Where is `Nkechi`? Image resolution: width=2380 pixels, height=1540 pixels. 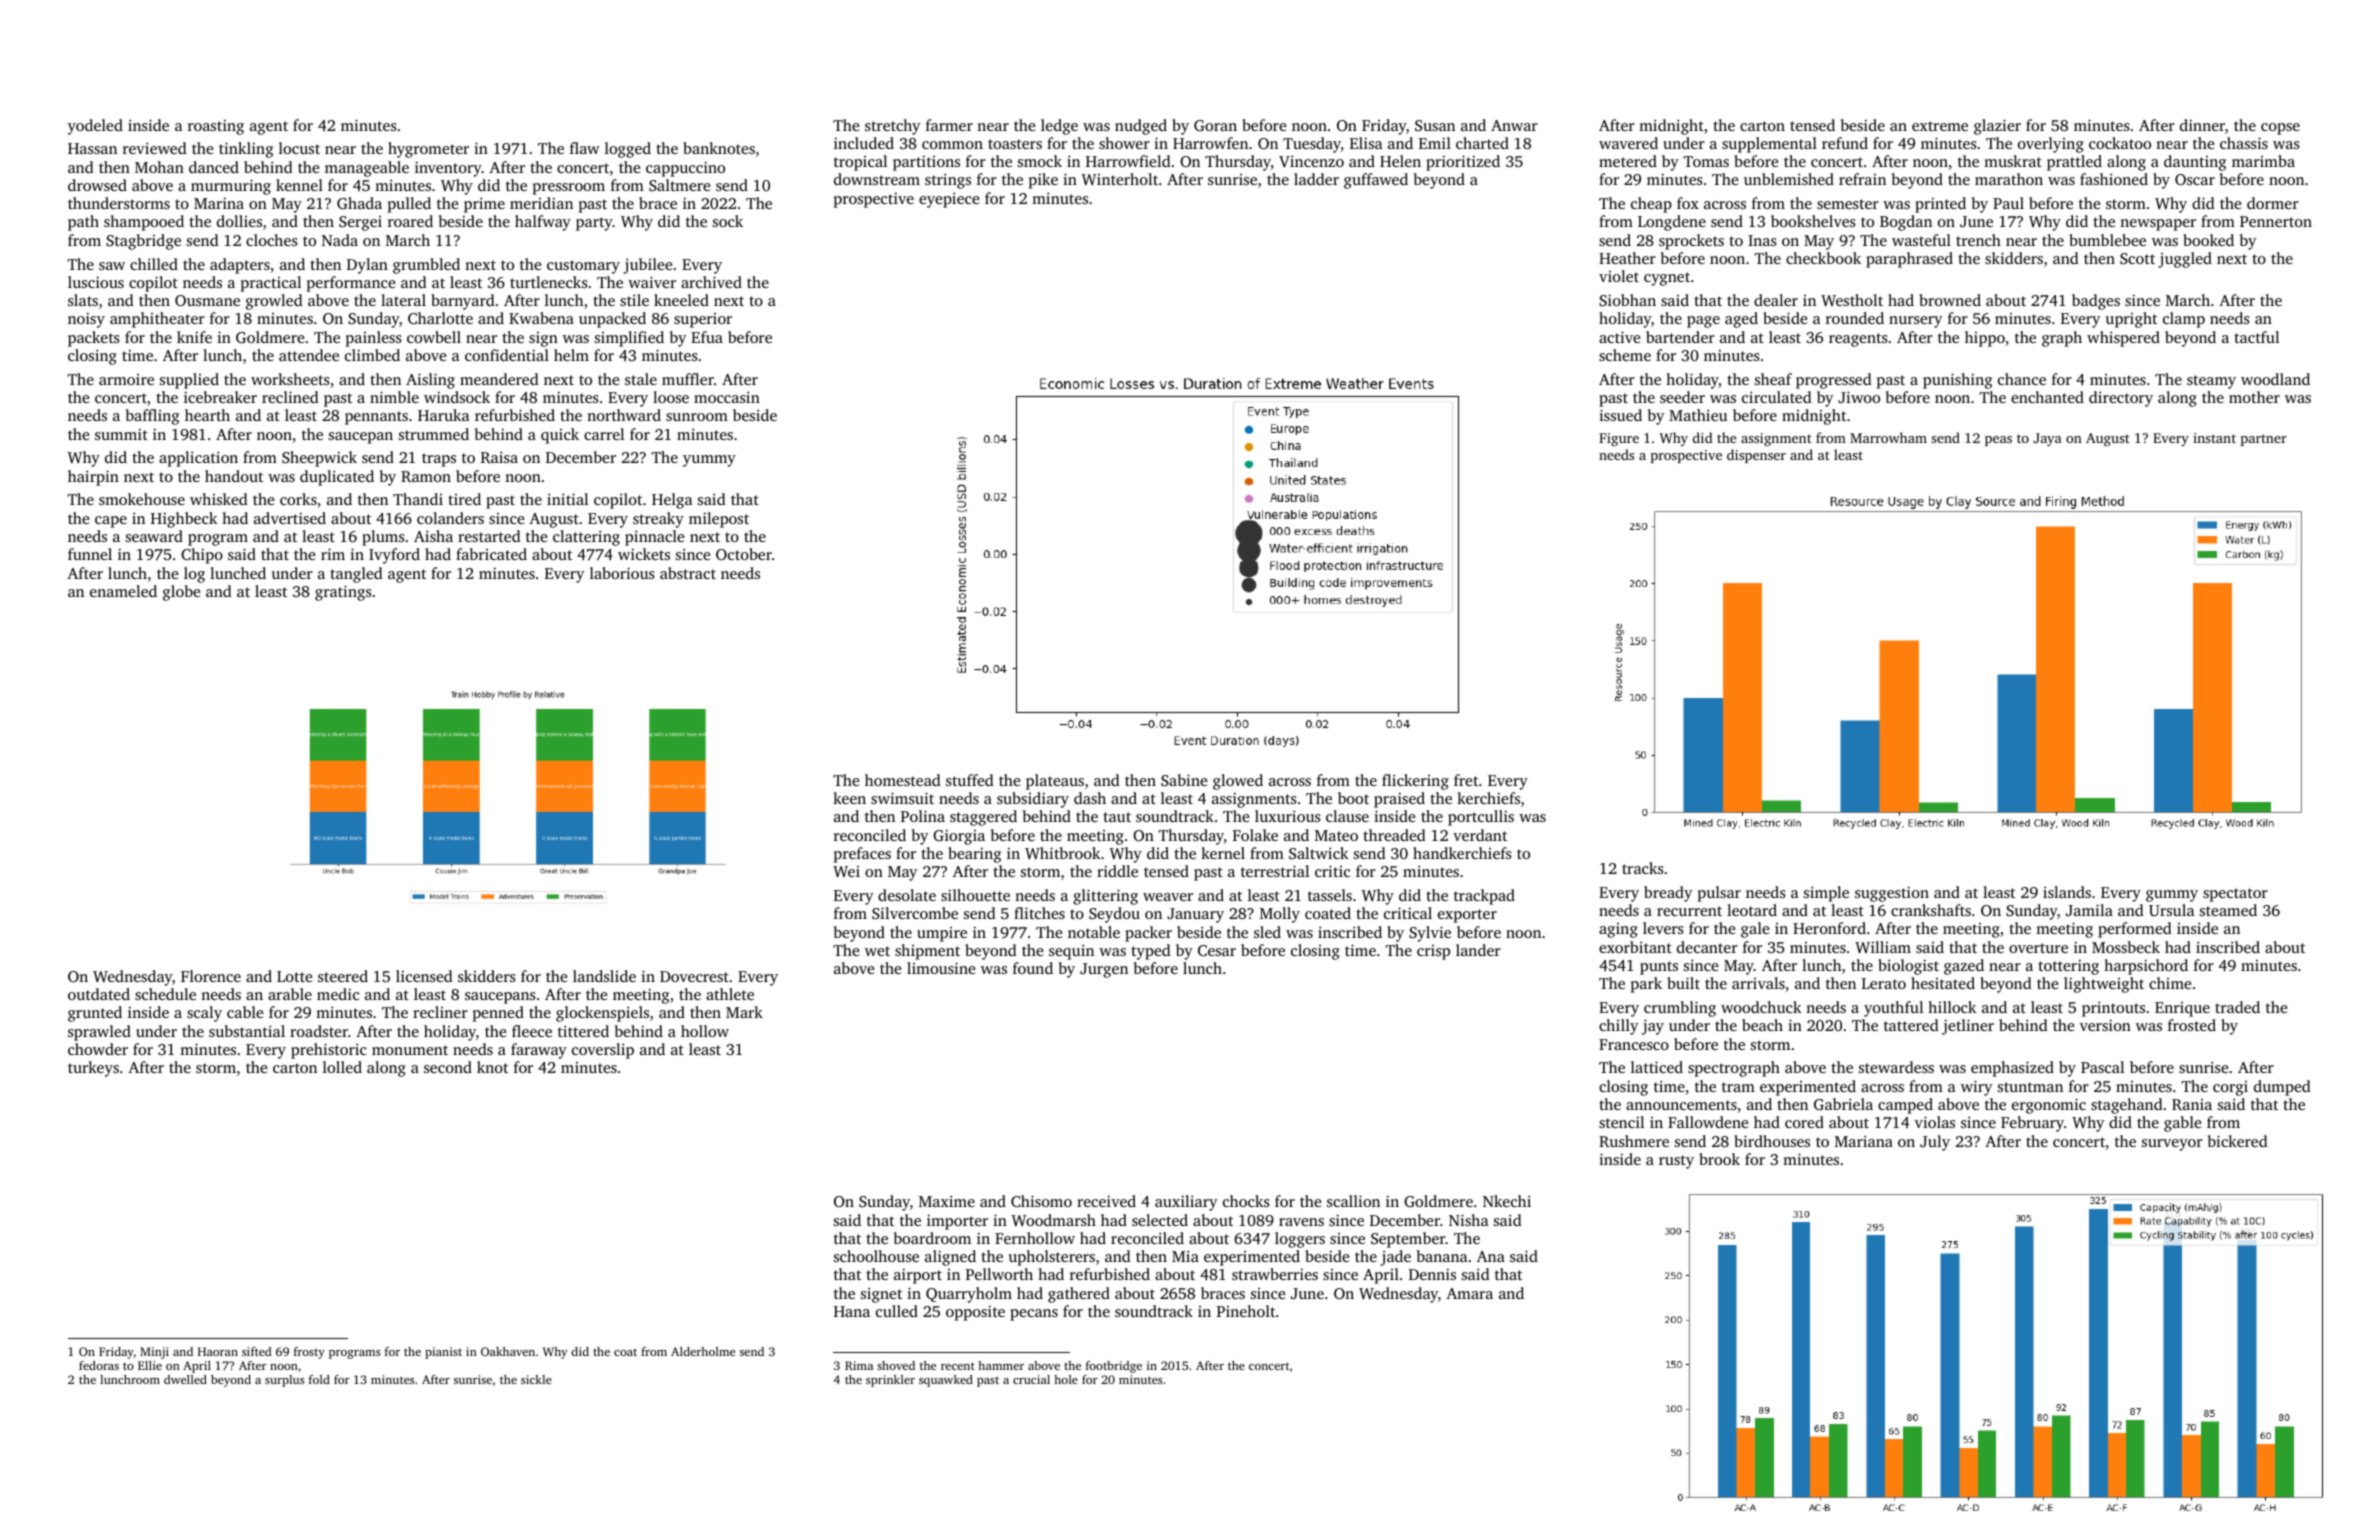 Nkechi is located at coordinates (1507, 1201).
